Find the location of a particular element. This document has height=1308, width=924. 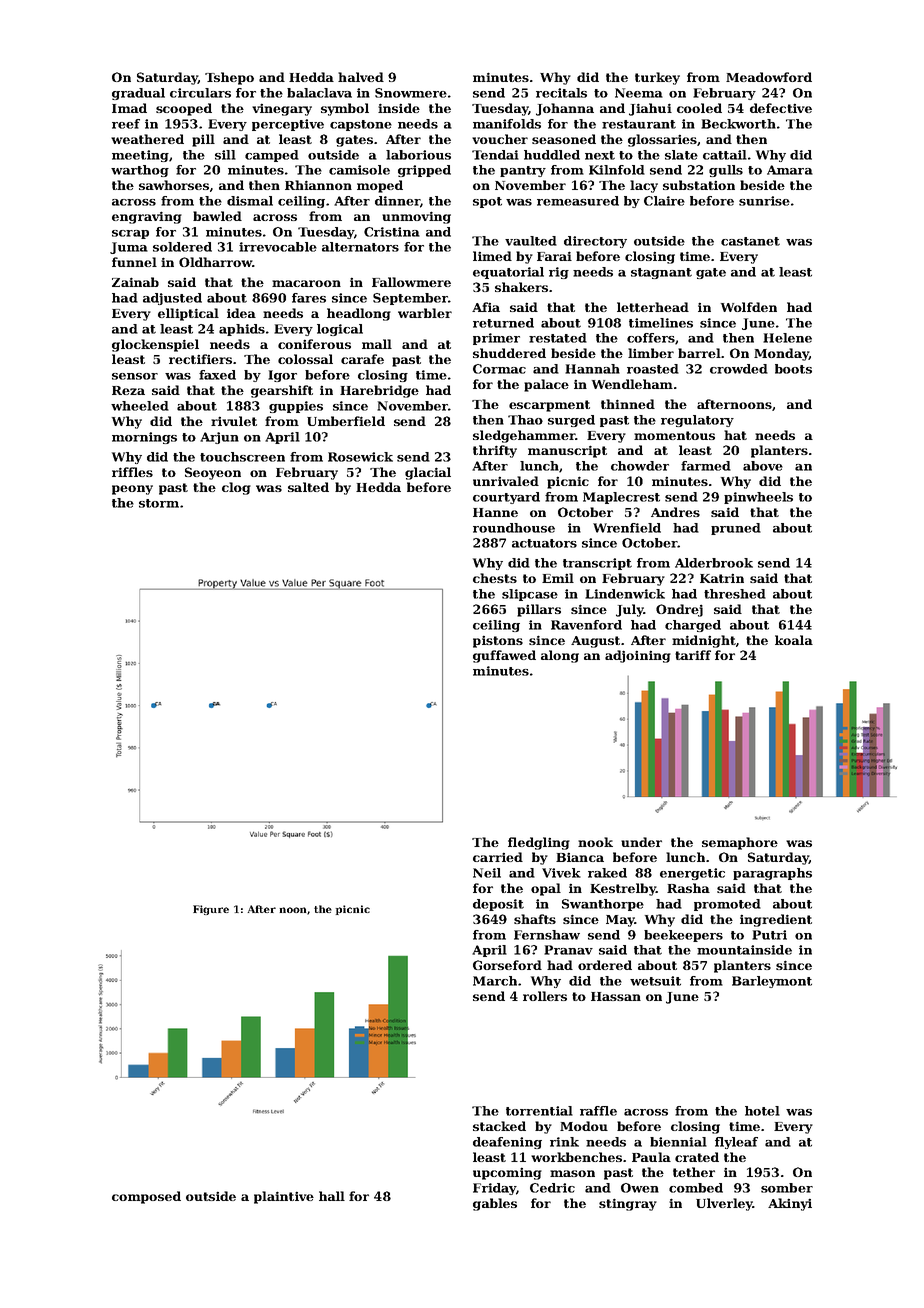

warthog is located at coordinates (140, 171).
